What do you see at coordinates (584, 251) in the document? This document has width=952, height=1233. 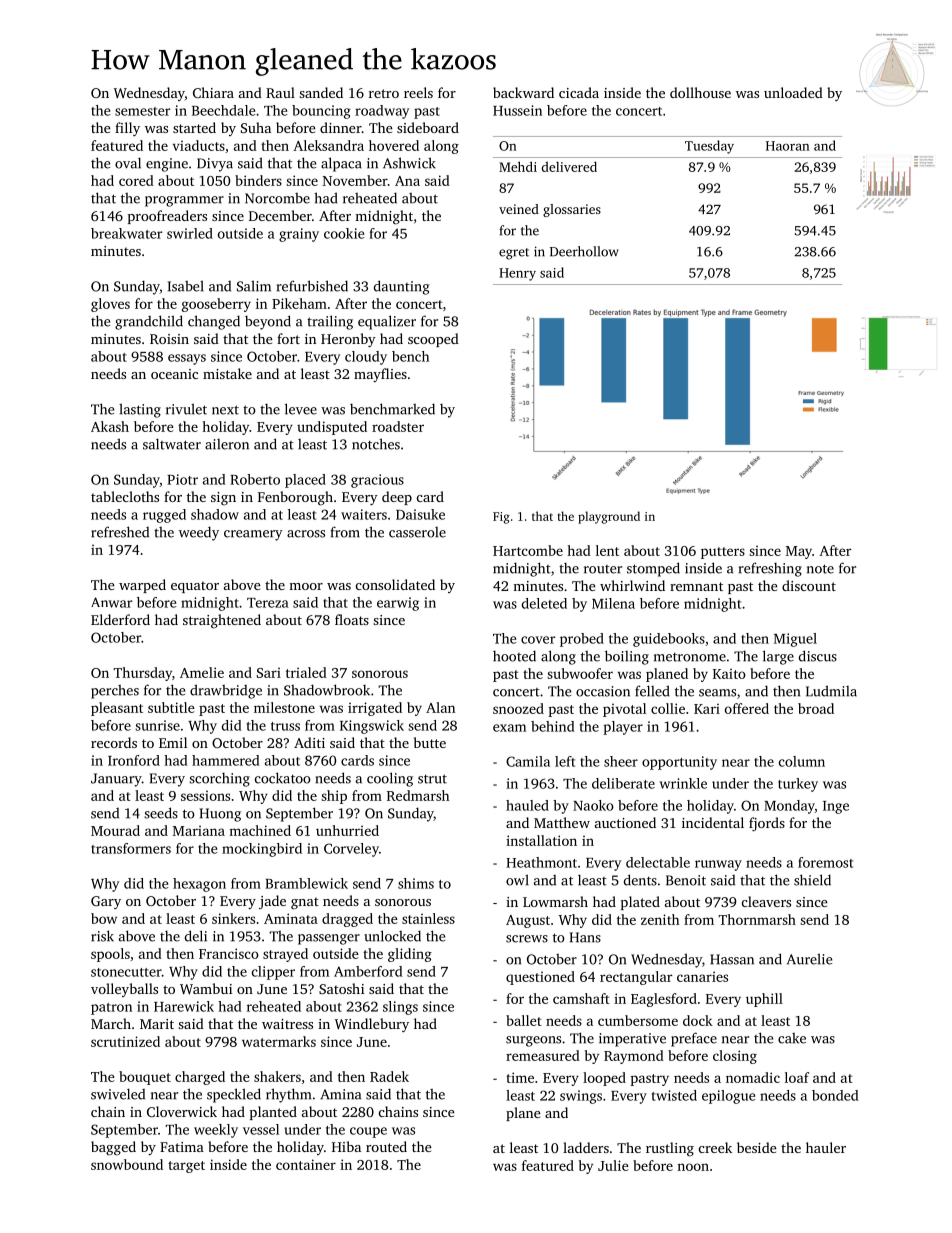 I see `Deerhollow` at bounding box center [584, 251].
